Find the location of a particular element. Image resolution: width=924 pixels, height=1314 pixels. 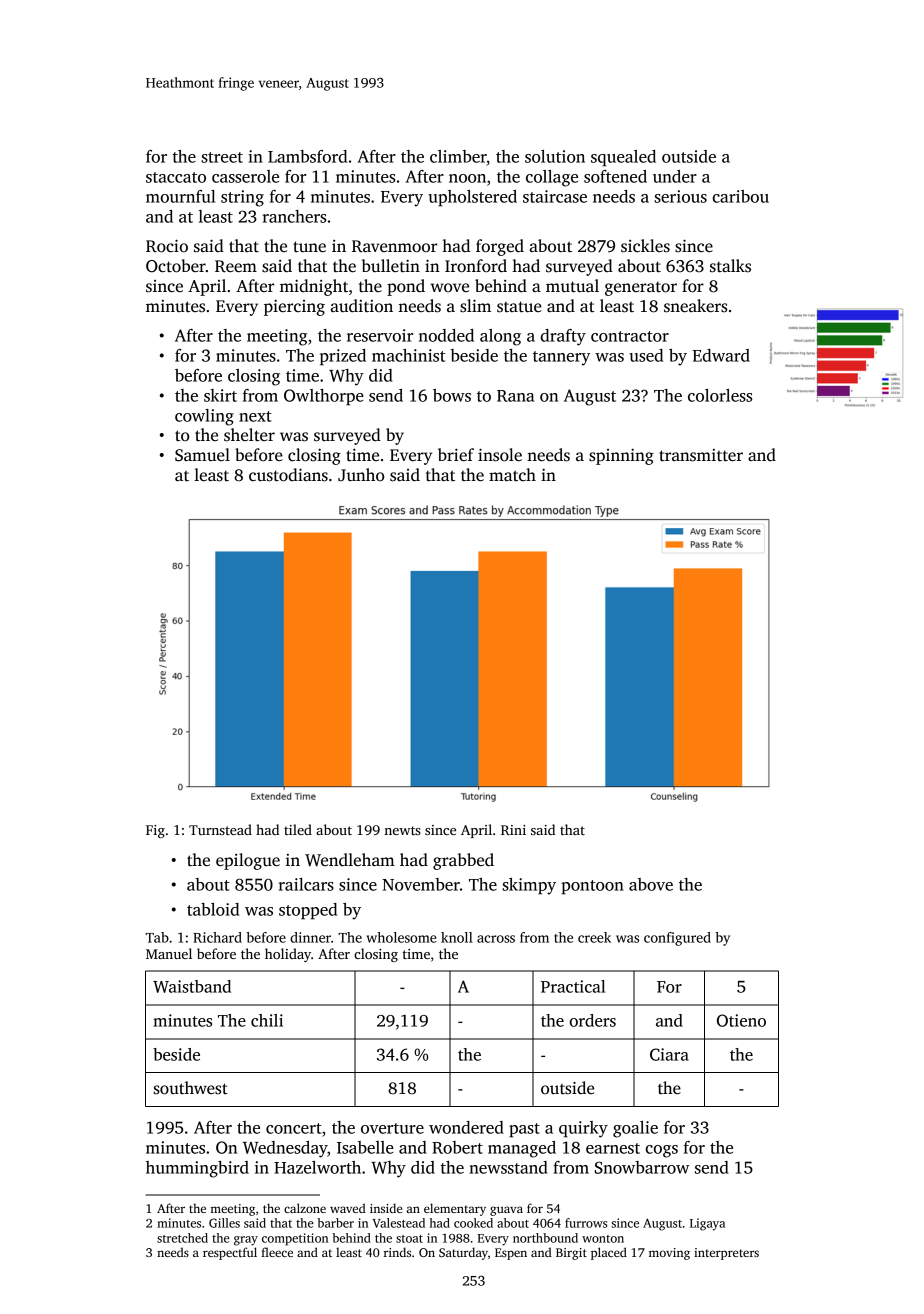

wholesome is located at coordinates (401, 937).
